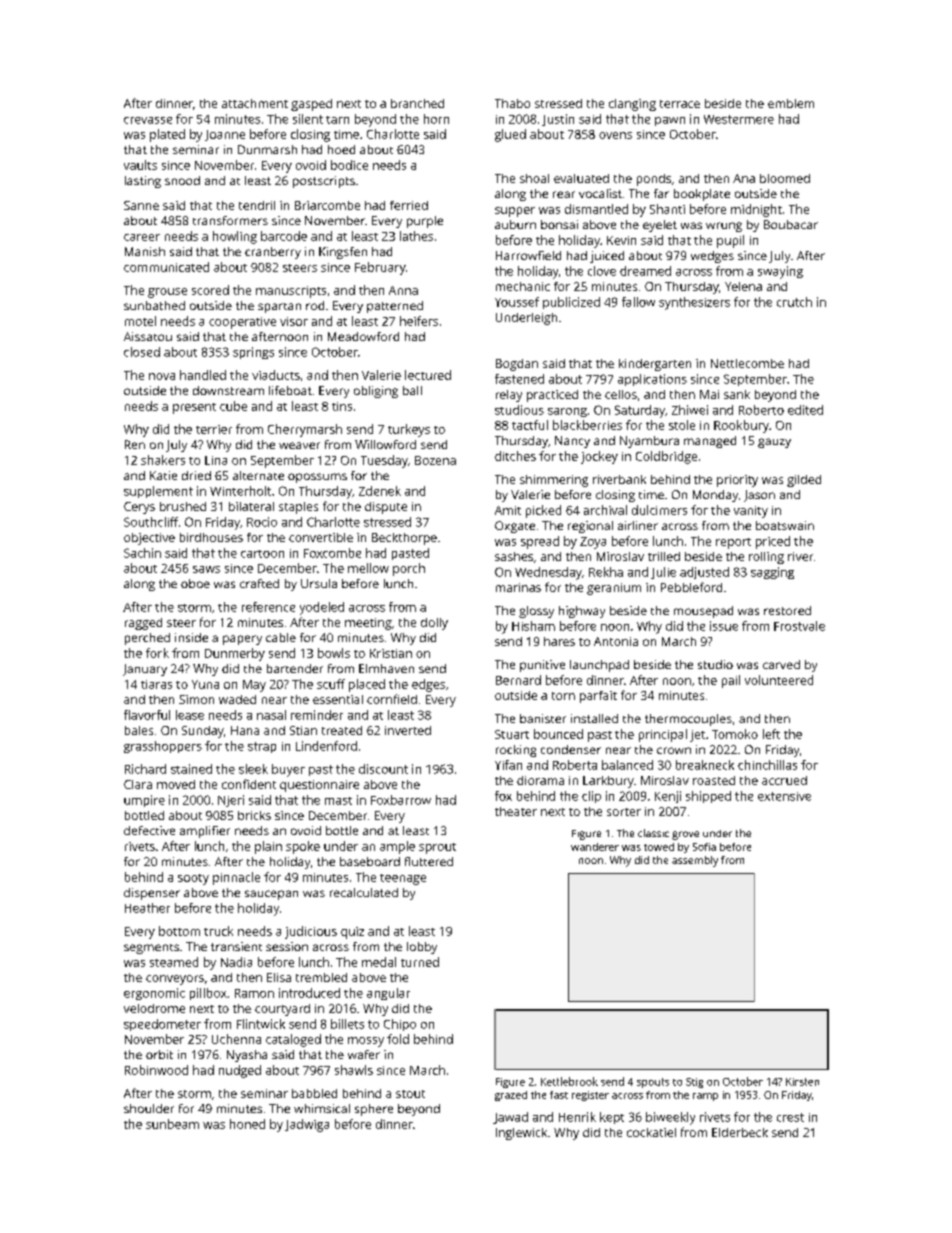 The width and height of the document is (952, 1233). What do you see at coordinates (139, 508) in the document?
I see `Cerys` at bounding box center [139, 508].
